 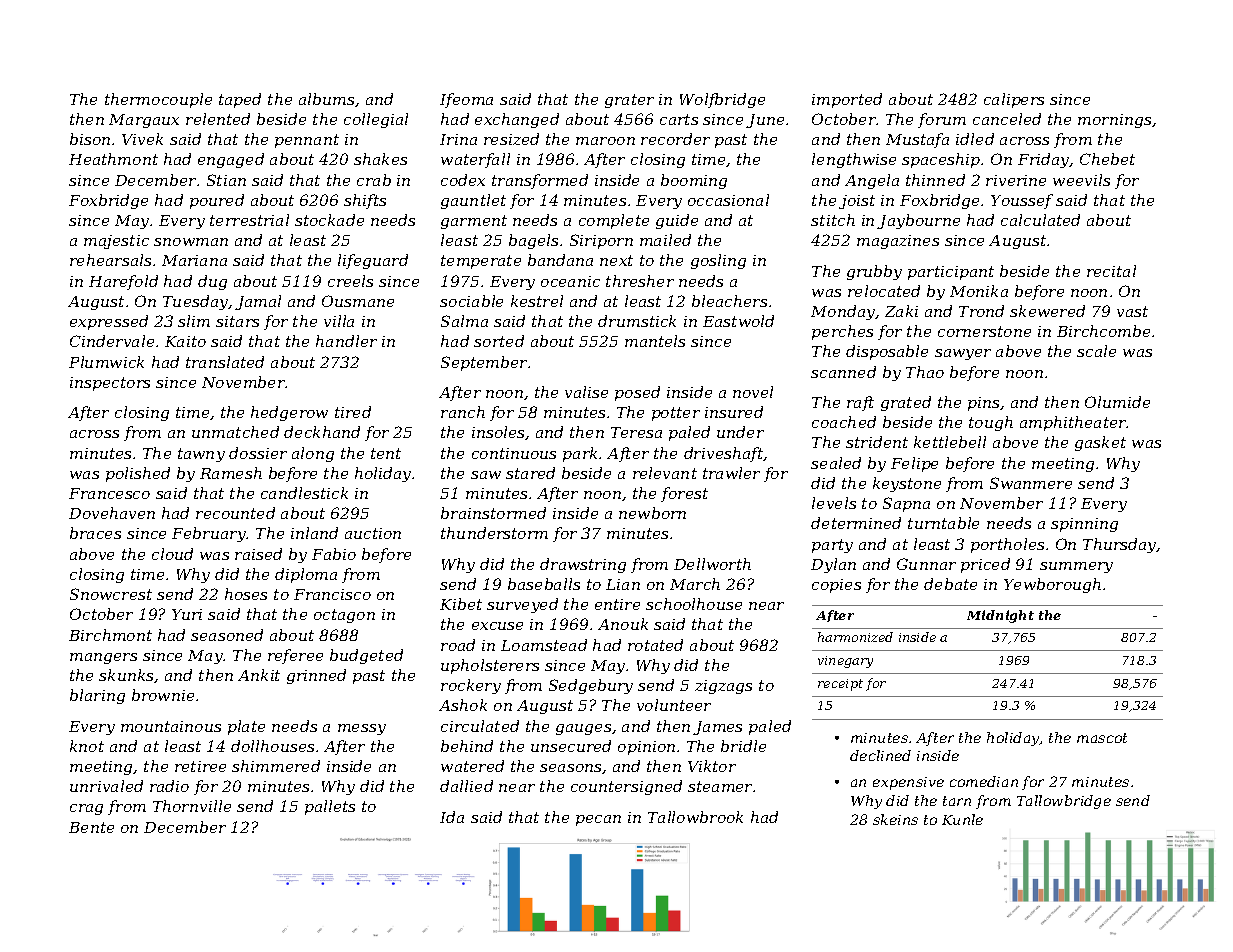 What do you see at coordinates (935, 180) in the screenshot?
I see `thinned` at bounding box center [935, 180].
